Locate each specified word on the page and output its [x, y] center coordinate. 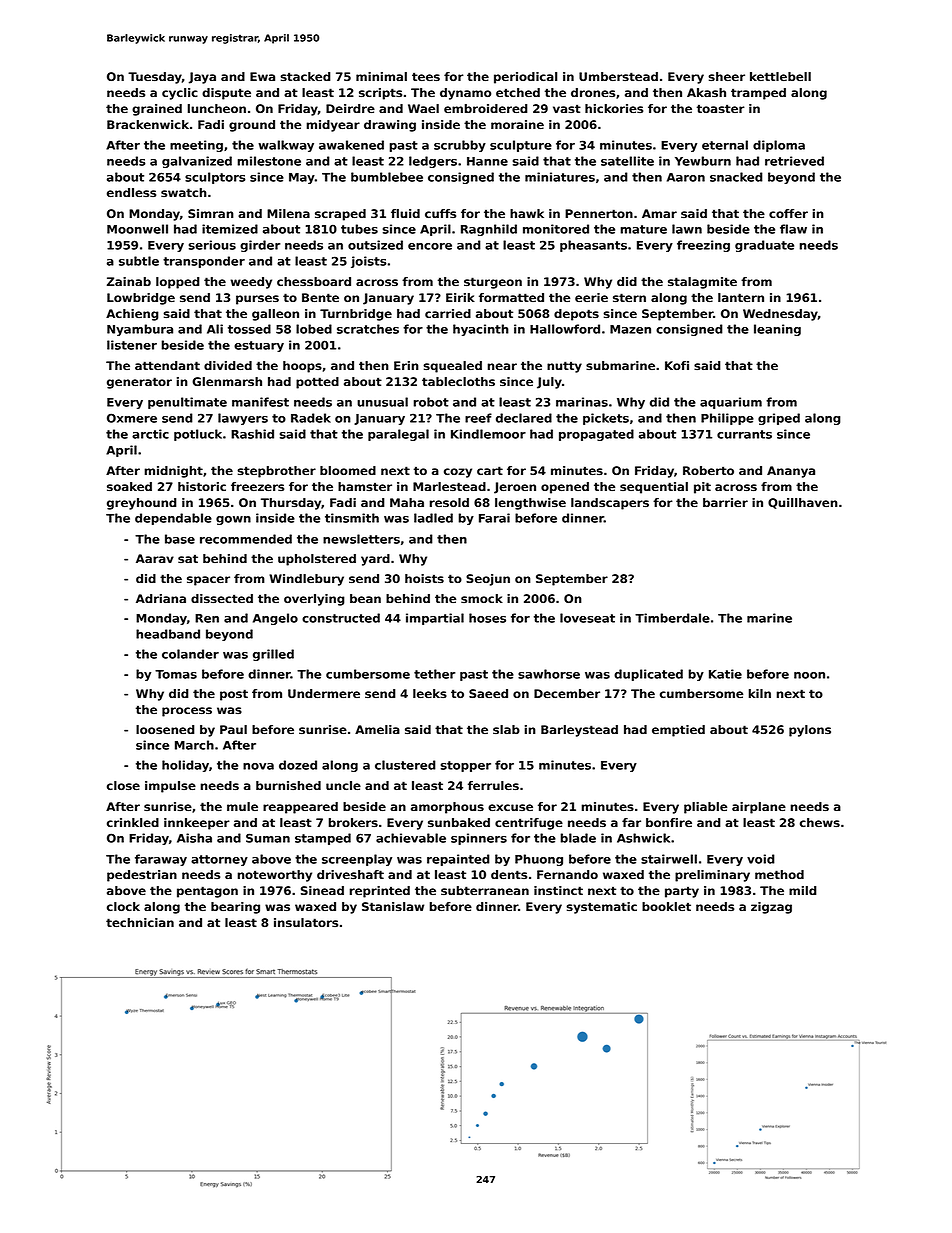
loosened [165, 729]
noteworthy [274, 876]
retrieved [794, 161]
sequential [654, 488]
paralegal [398, 435]
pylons [810, 731]
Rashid [252, 434]
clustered [405, 765]
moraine [517, 124]
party [682, 892]
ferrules [493, 785]
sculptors [215, 178]
